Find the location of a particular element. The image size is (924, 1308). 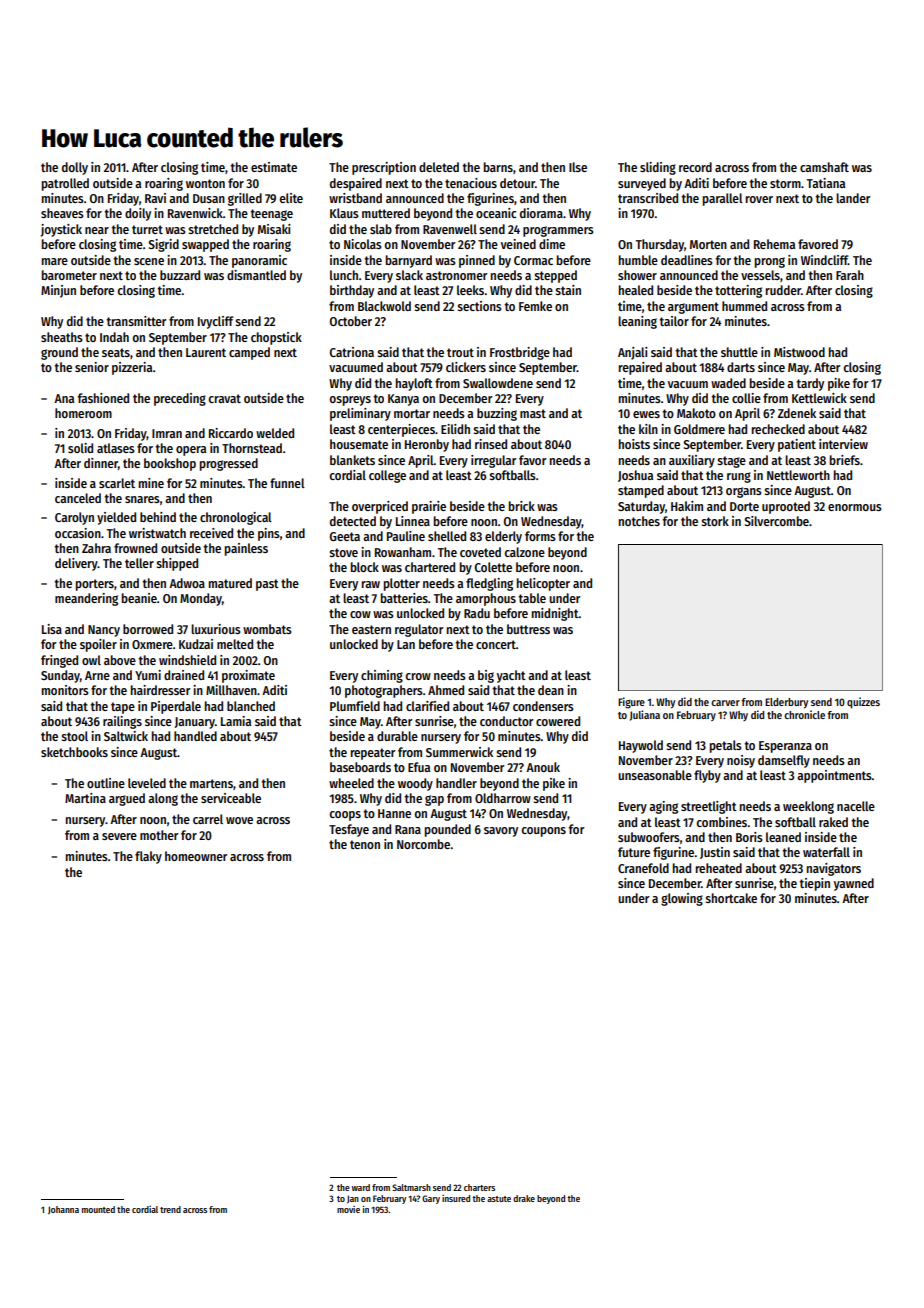

dolly is located at coordinates (75, 168).
